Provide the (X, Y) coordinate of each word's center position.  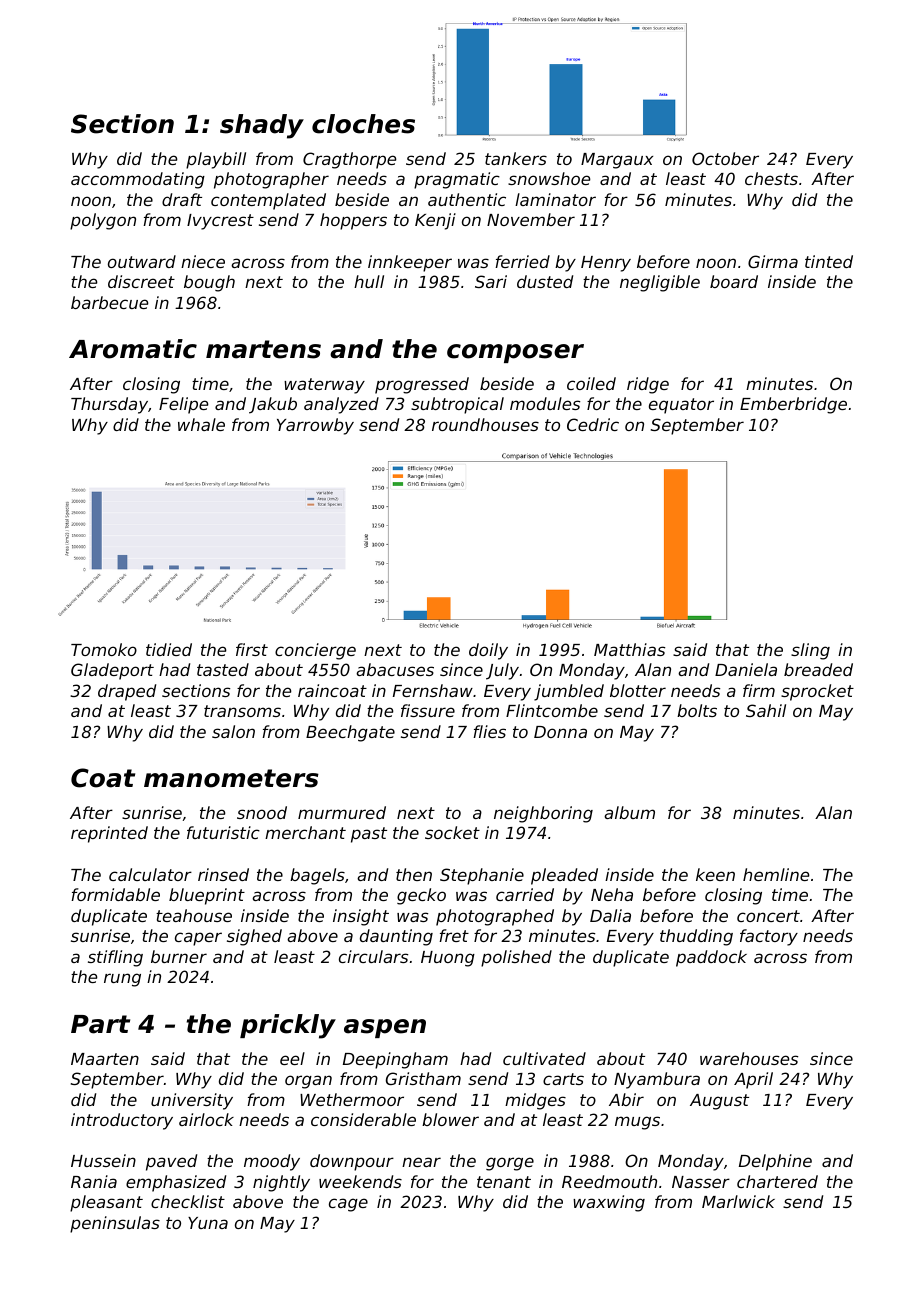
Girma (773, 261)
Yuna (208, 1223)
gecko (421, 896)
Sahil (766, 710)
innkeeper (410, 263)
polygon (103, 221)
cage (348, 1205)
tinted (829, 261)
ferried (522, 261)
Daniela (746, 669)
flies (489, 731)
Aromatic (133, 349)
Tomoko (104, 649)
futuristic (223, 832)
